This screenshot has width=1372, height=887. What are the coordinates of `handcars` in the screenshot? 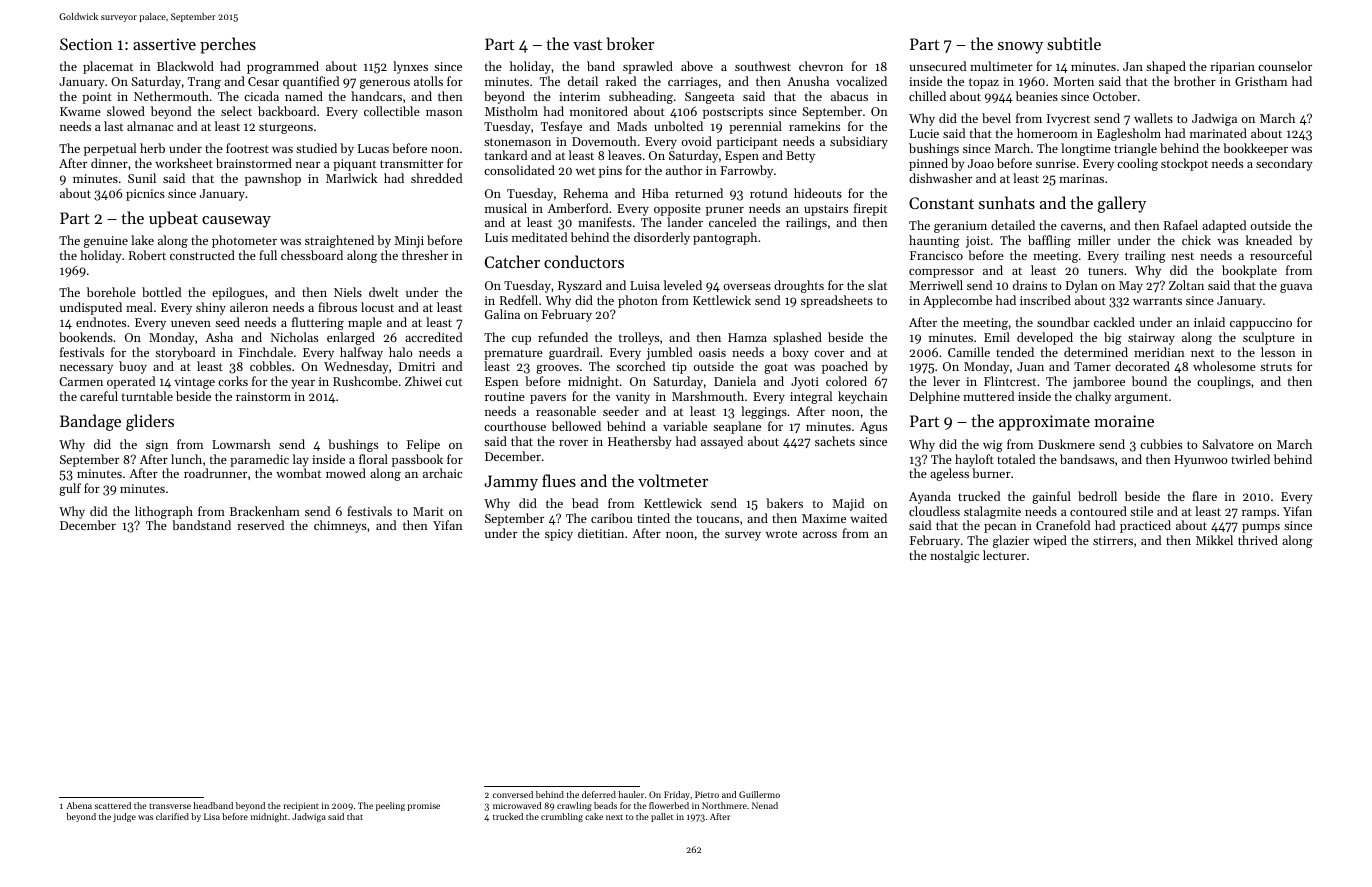 It's located at (376, 96).
